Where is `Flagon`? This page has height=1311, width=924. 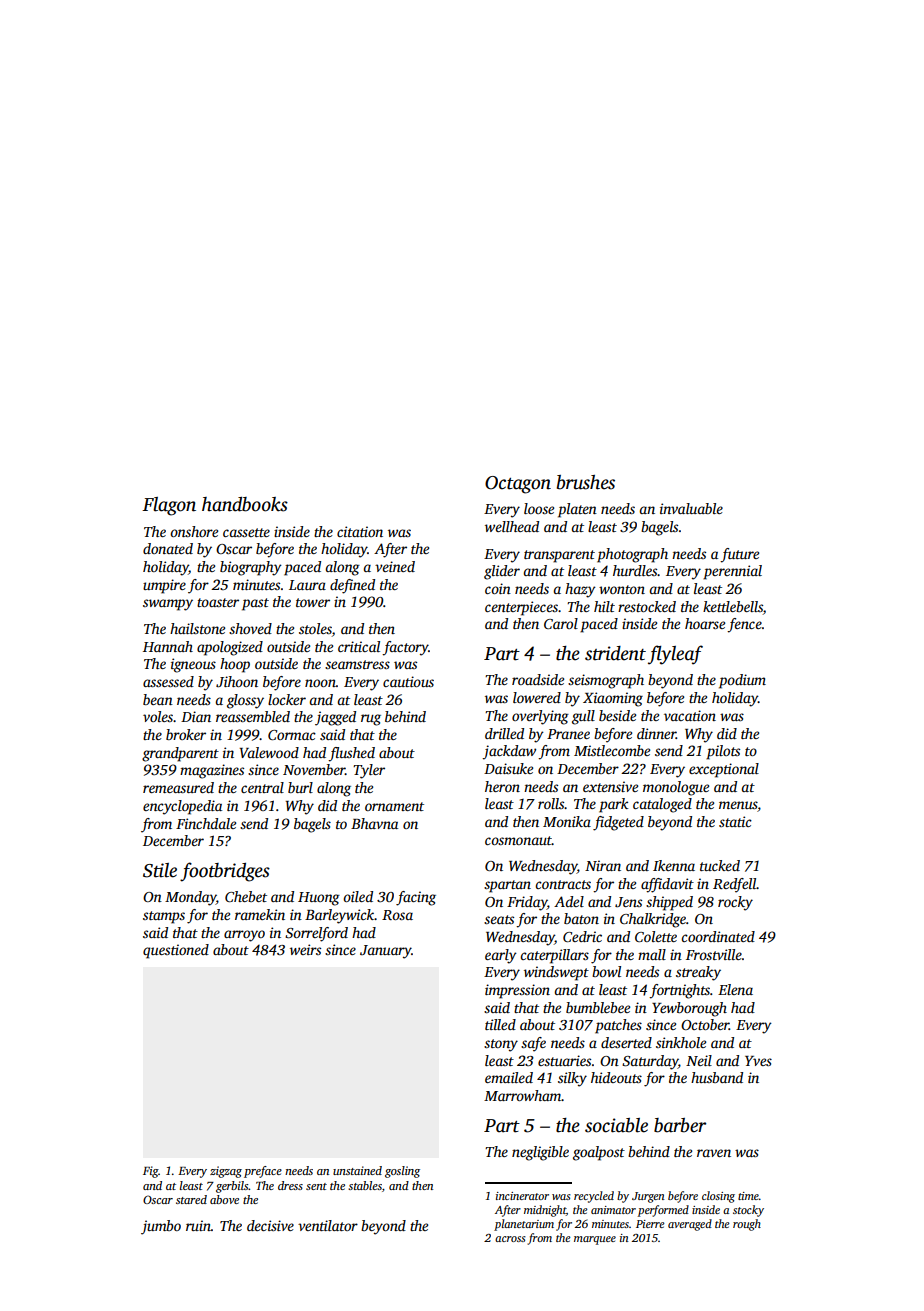
Flagon is located at coordinates (169, 506).
